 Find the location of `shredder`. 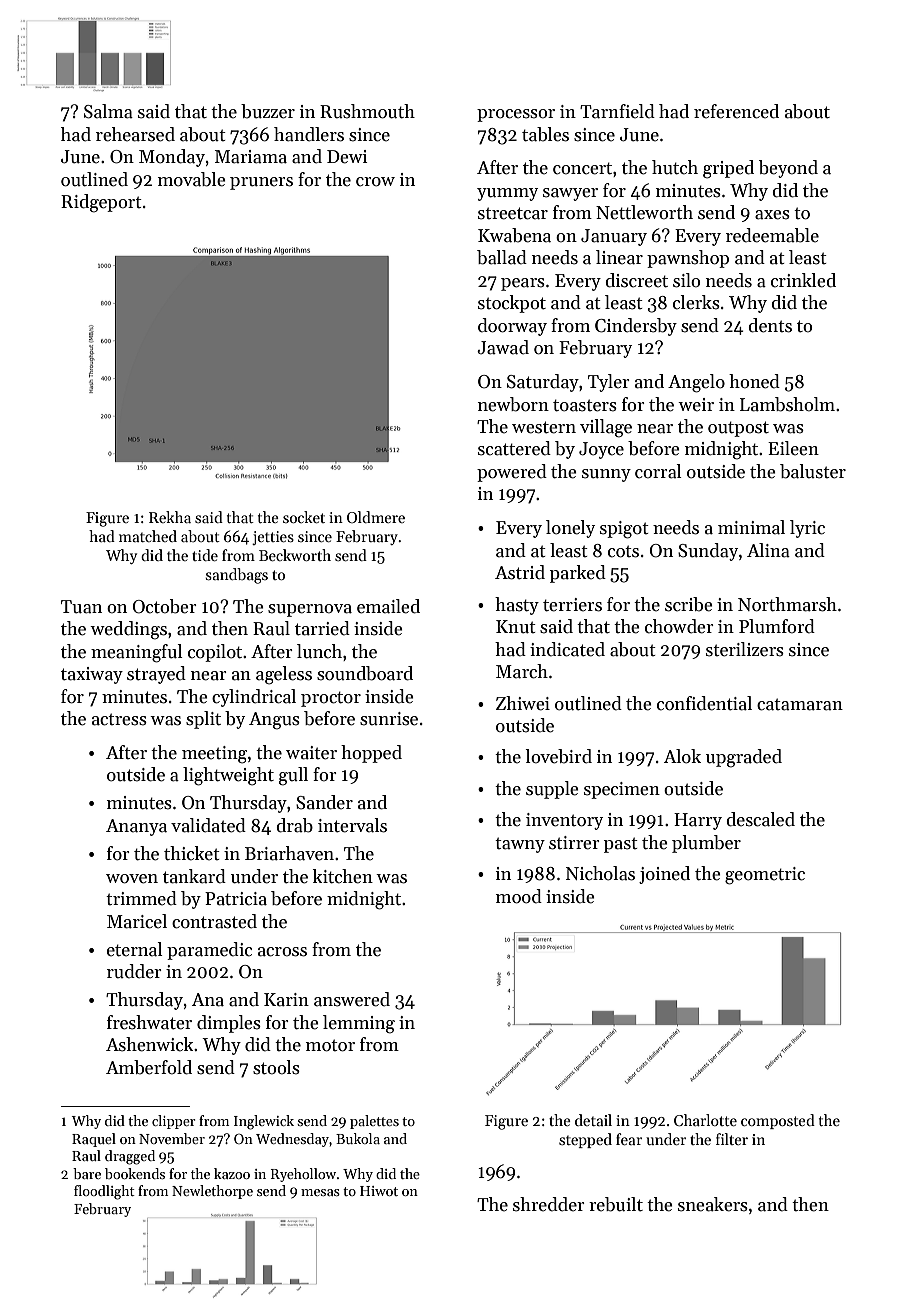

shredder is located at coordinates (549, 1204).
